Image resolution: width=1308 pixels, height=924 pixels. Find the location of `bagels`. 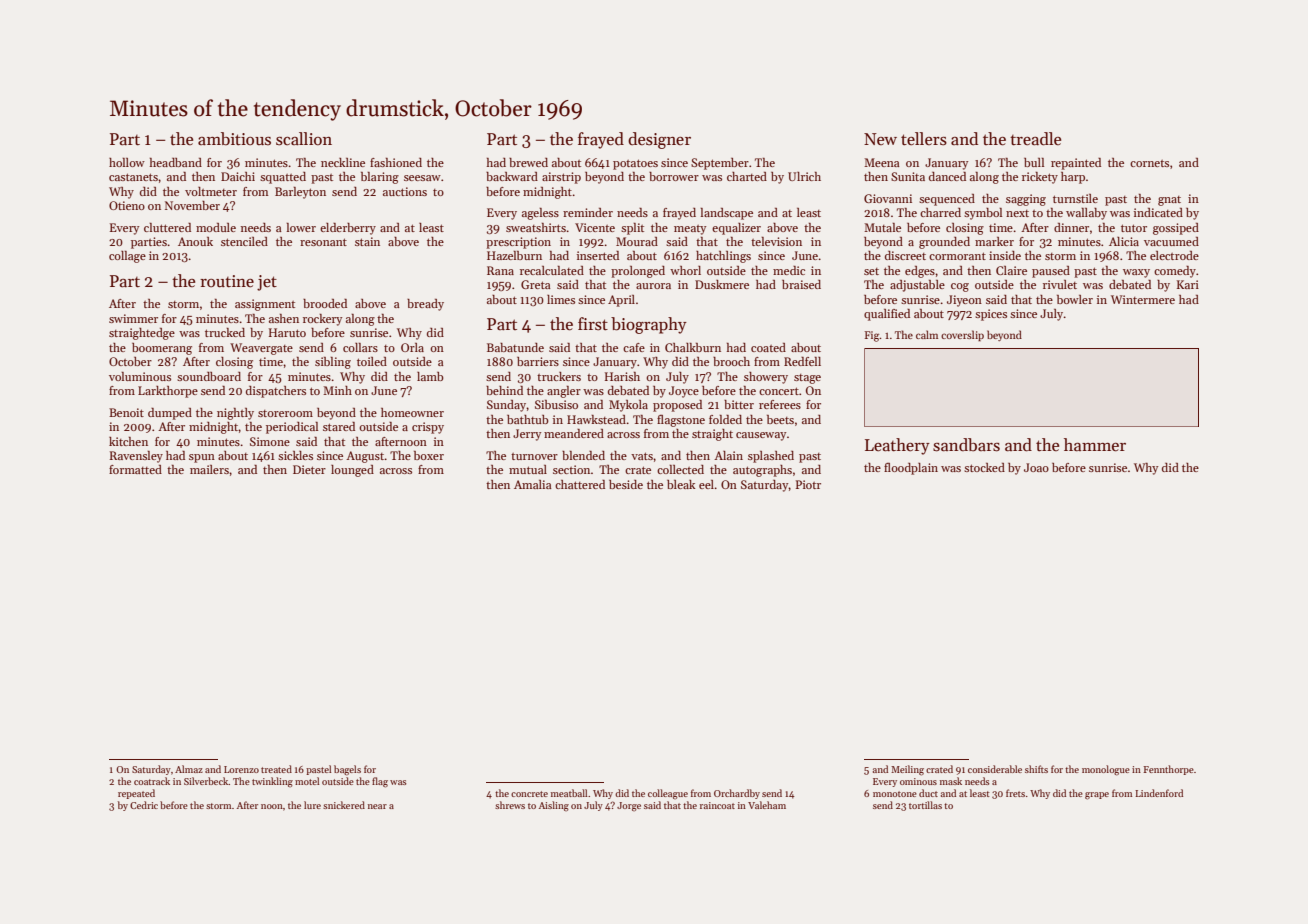

bagels is located at coordinates (347, 770).
